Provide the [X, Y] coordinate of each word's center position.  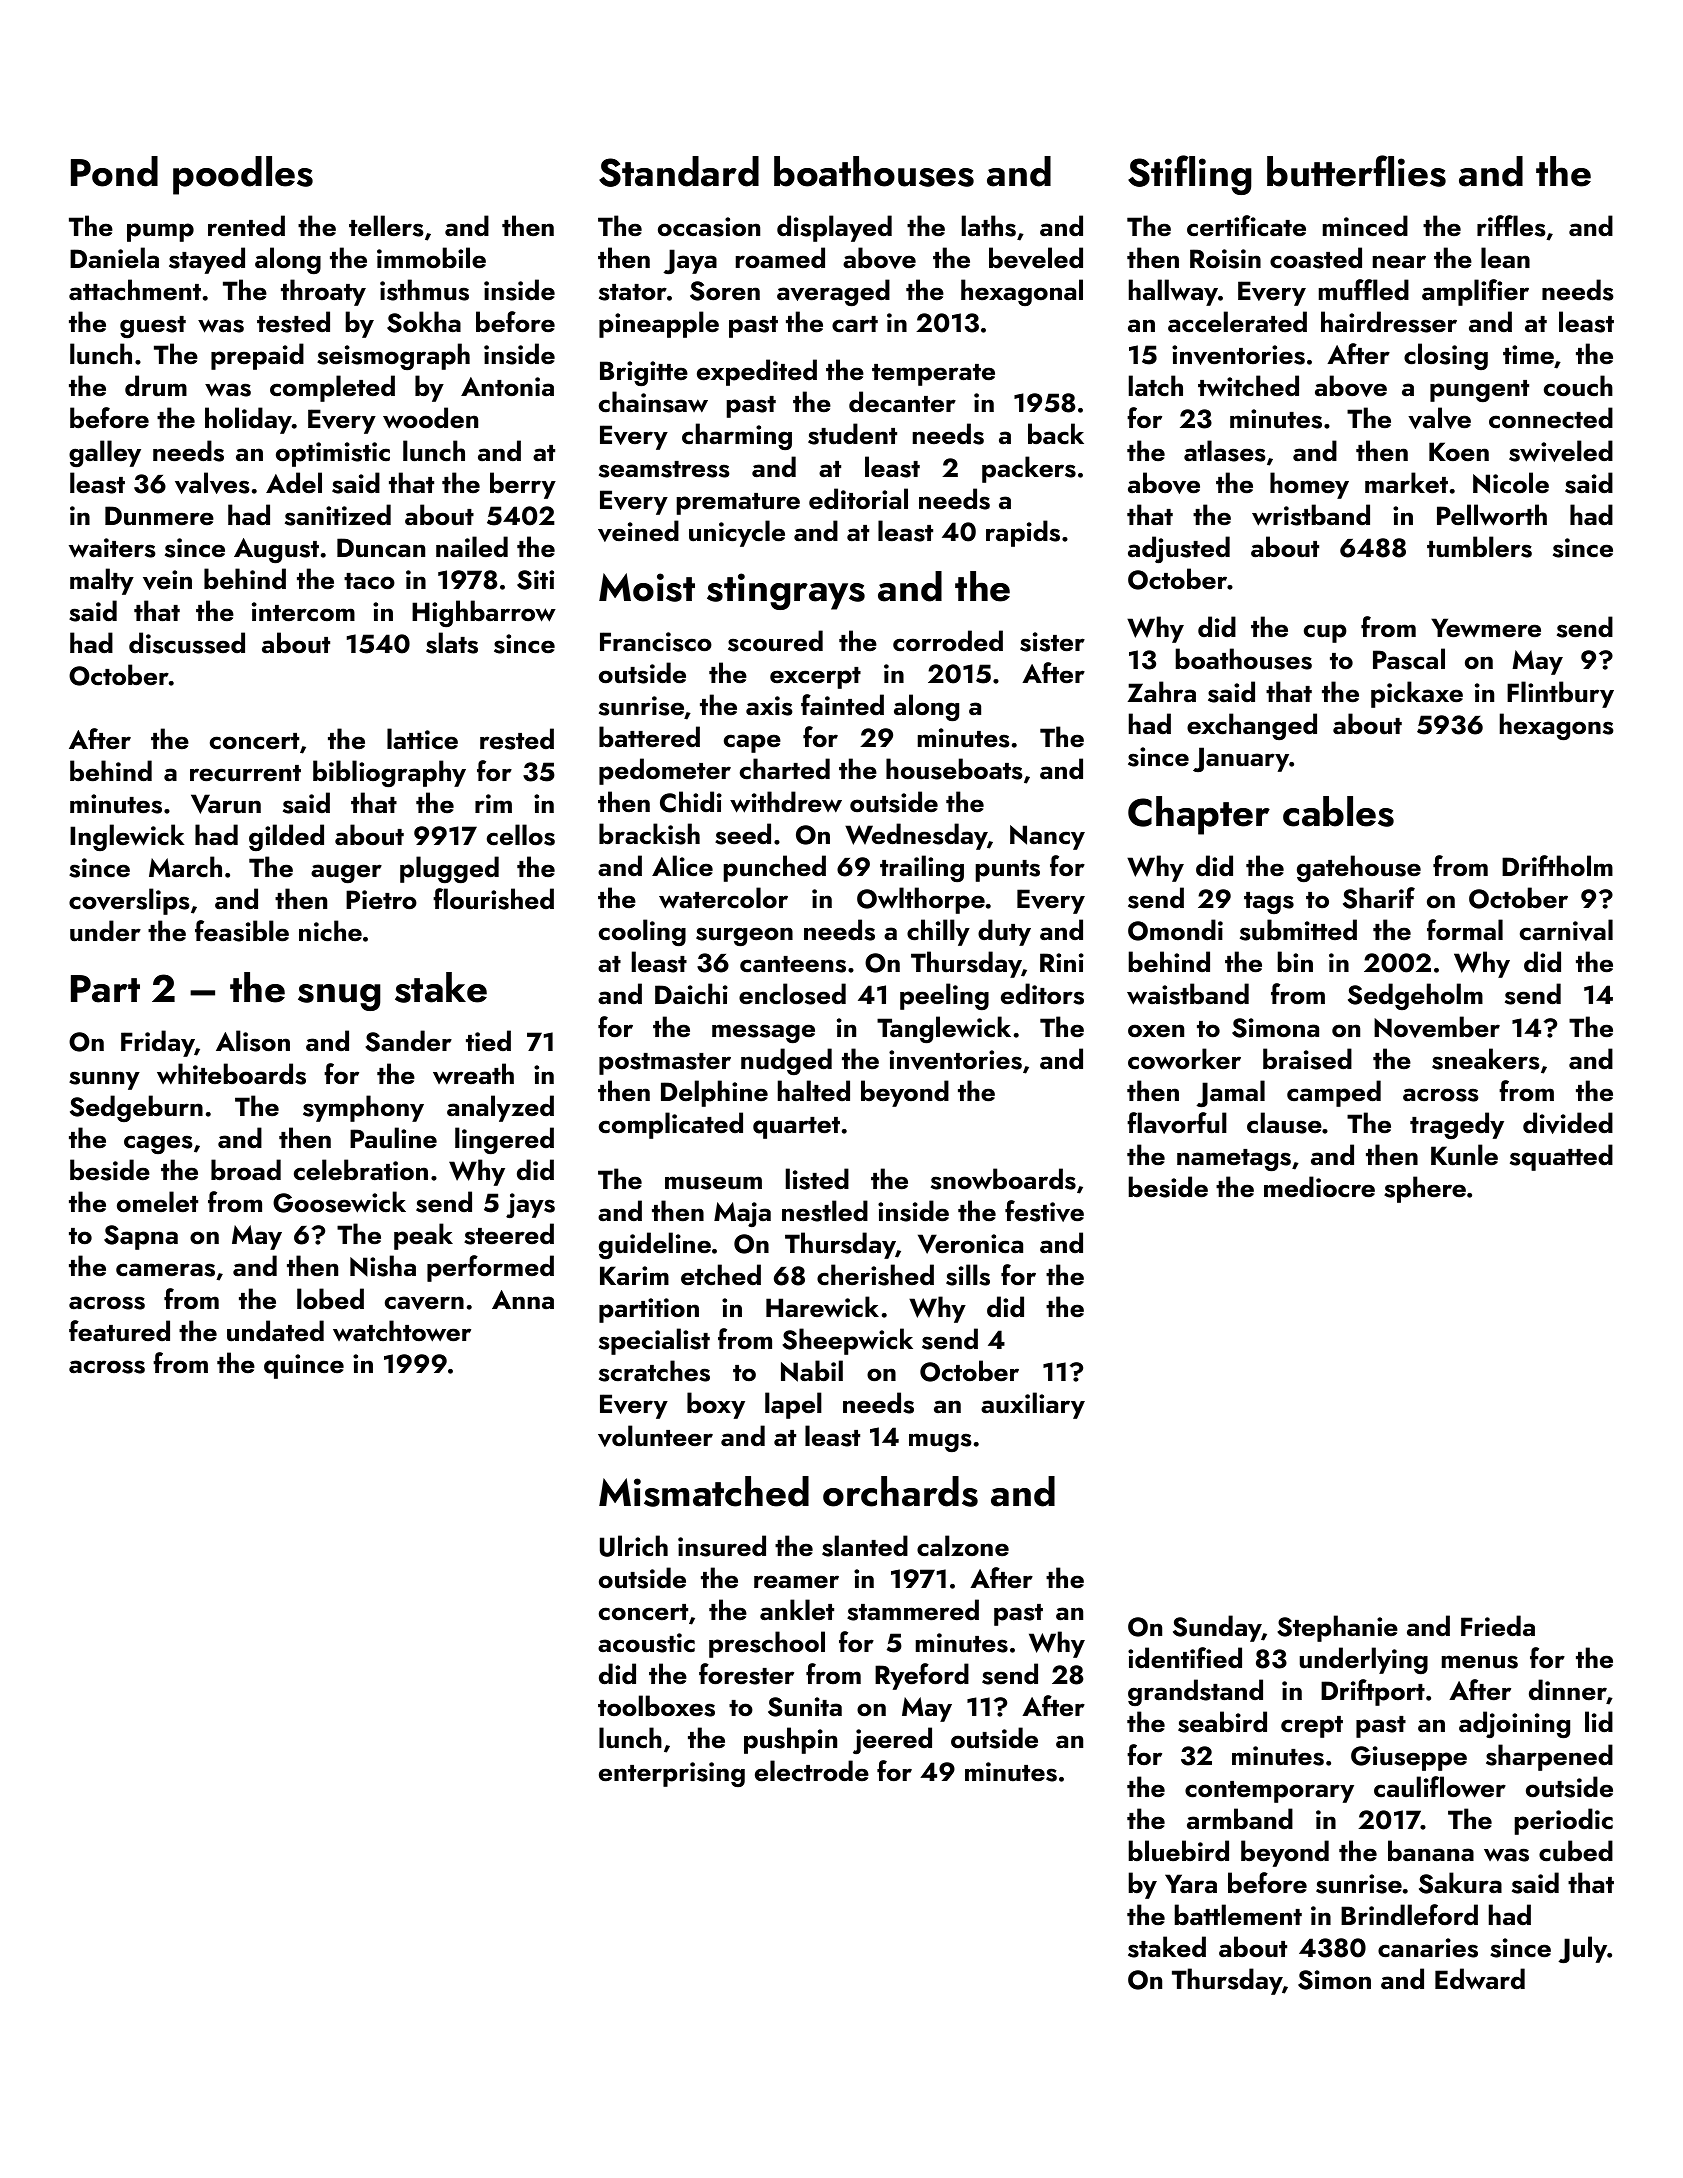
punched [775, 868]
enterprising [672, 1774]
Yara [1191, 1884]
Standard [679, 171]
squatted [1561, 1157]
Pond [114, 171]
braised [1307, 1059]
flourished [493, 899]
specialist [654, 1341]
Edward [1480, 1979]
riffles [1511, 226]
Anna [523, 1299]
